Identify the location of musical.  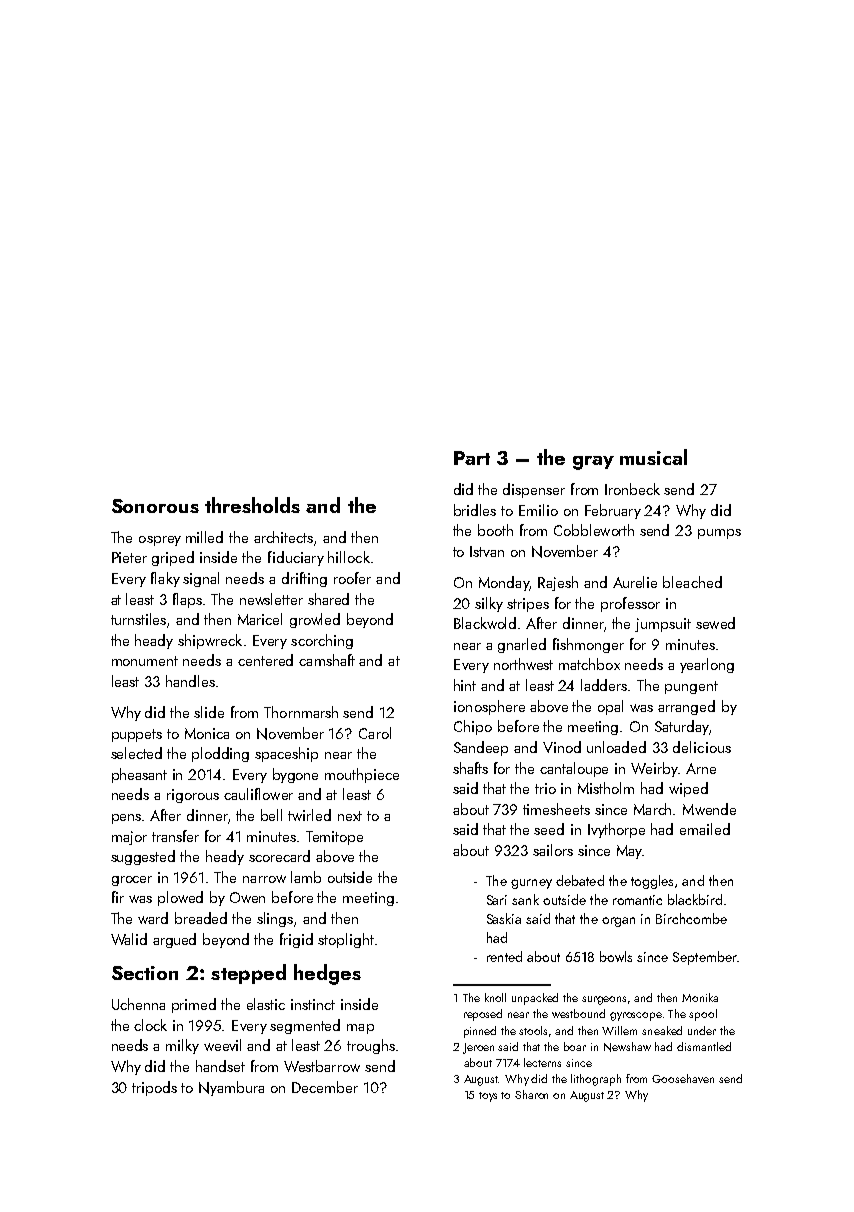
(653, 457).
